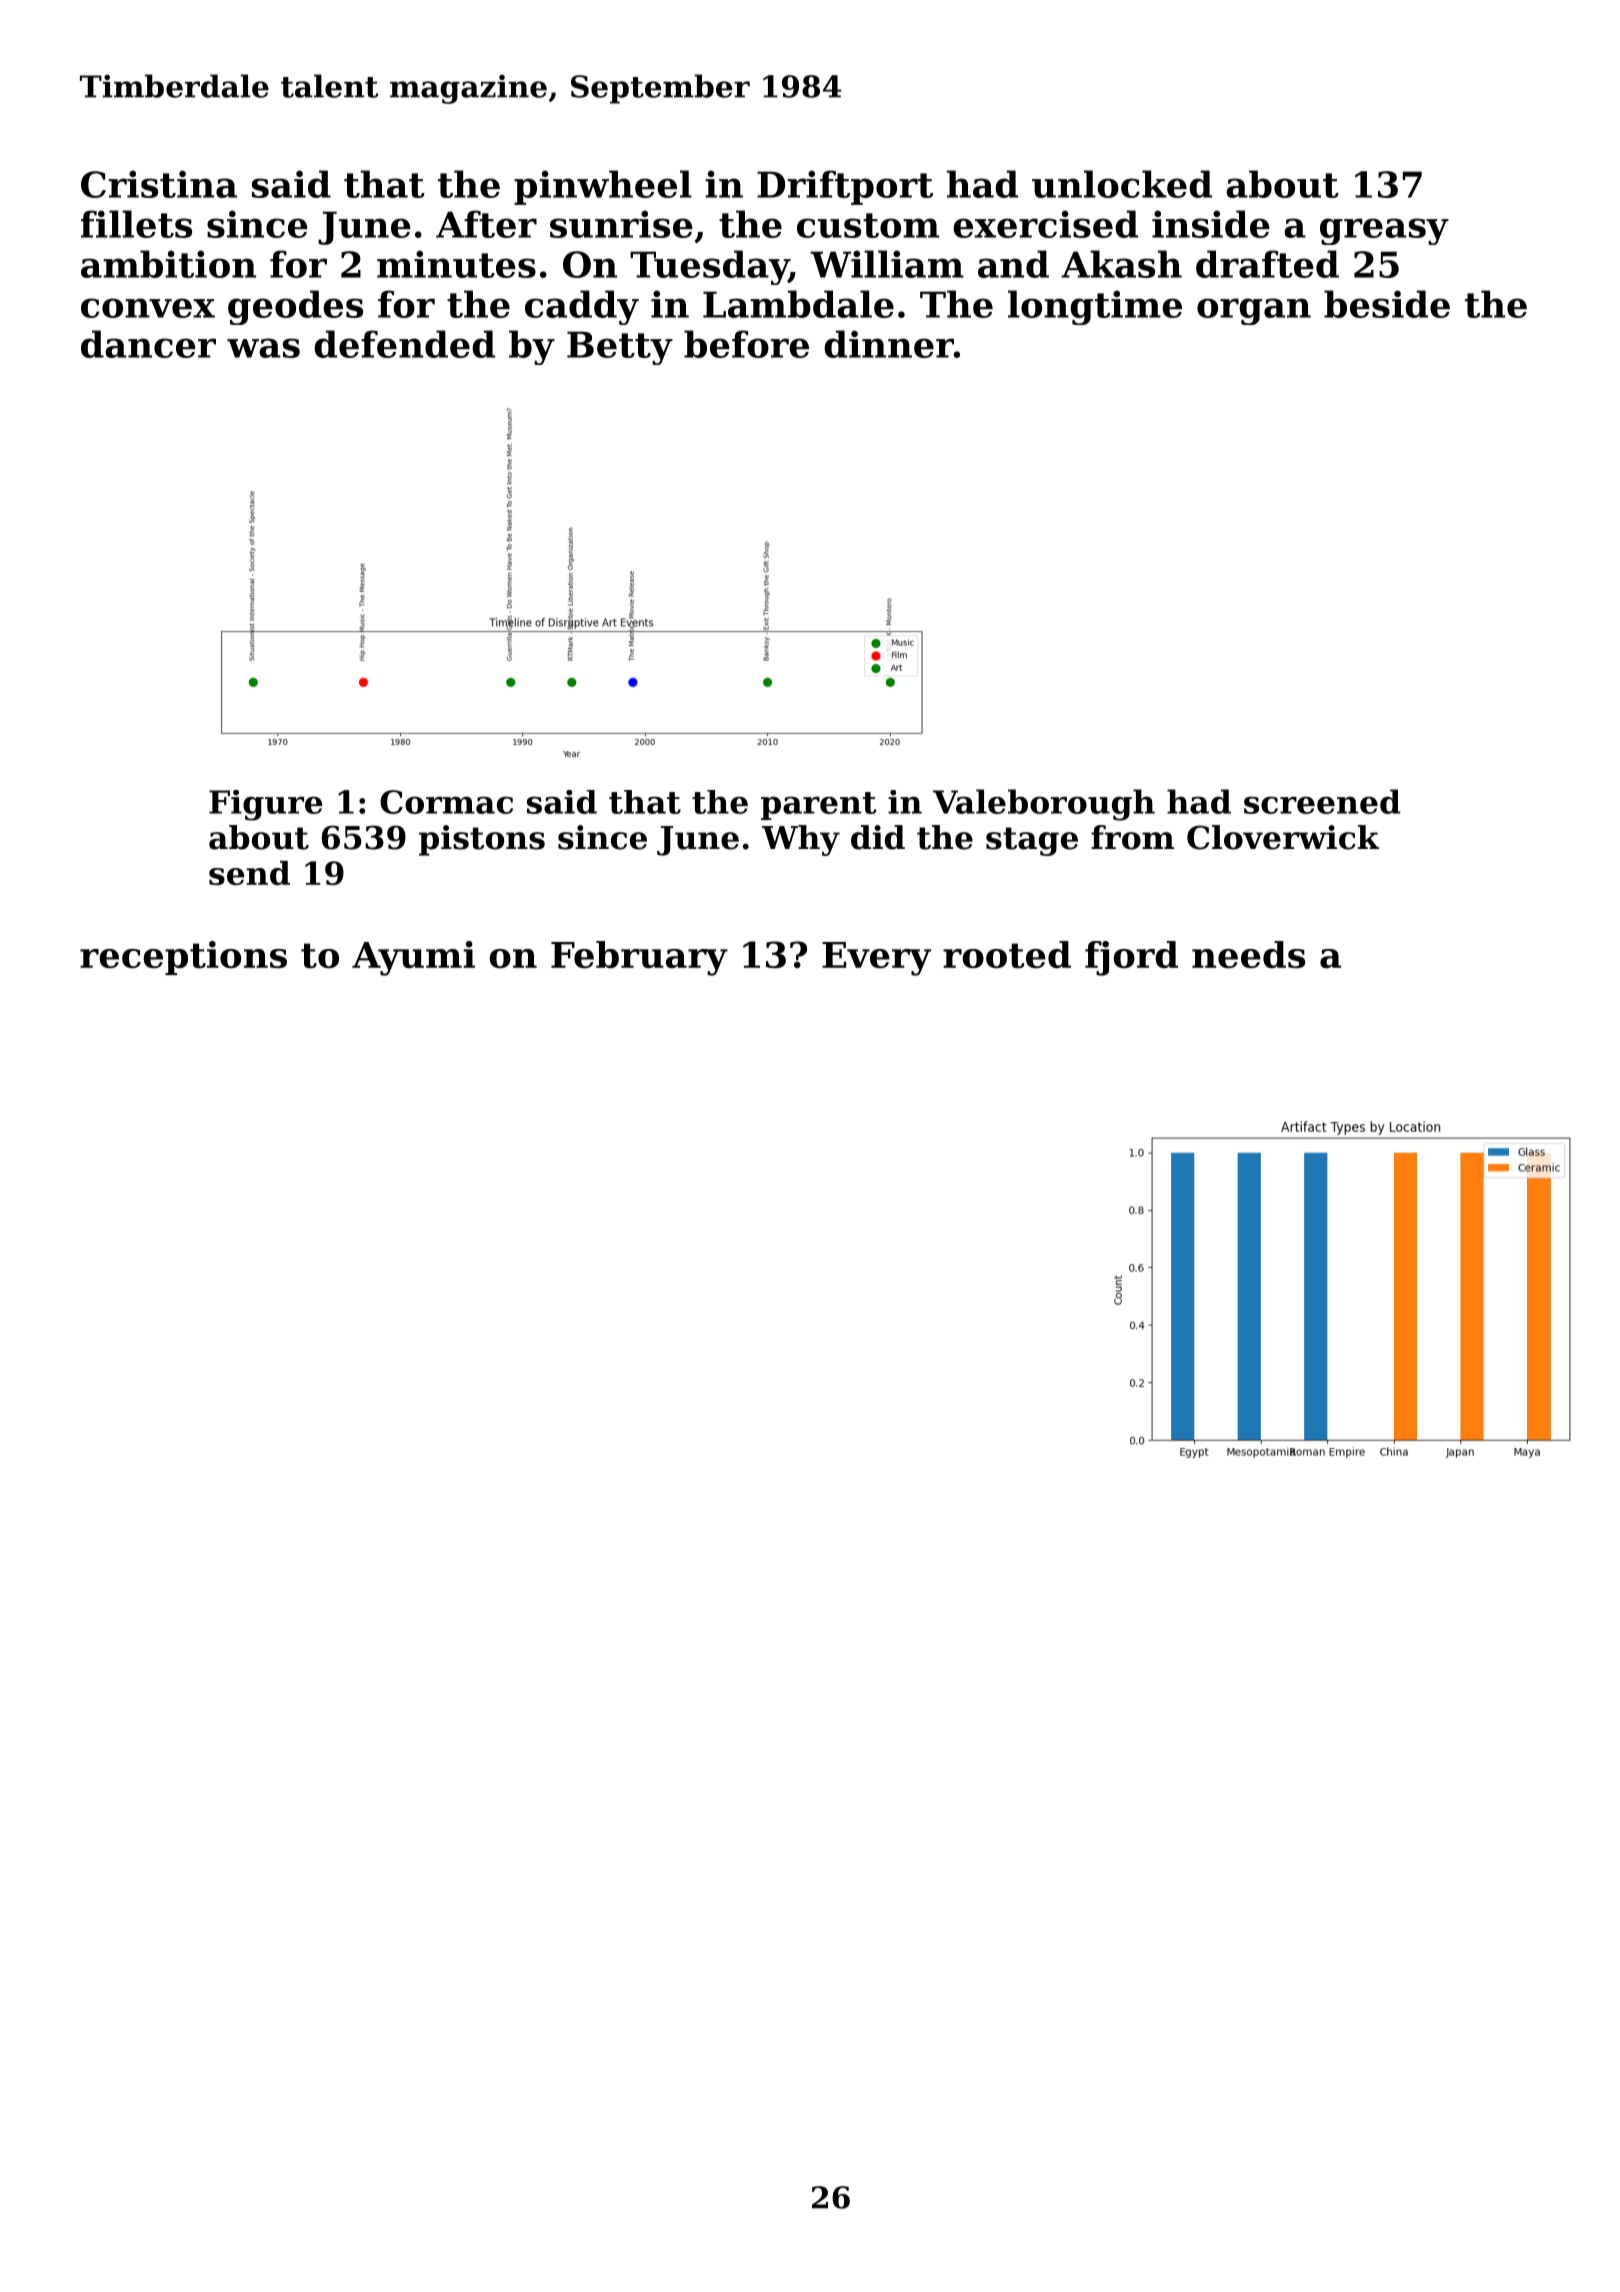 This page has width=1620, height=2292. I want to click on Cormac, so click(446, 802).
